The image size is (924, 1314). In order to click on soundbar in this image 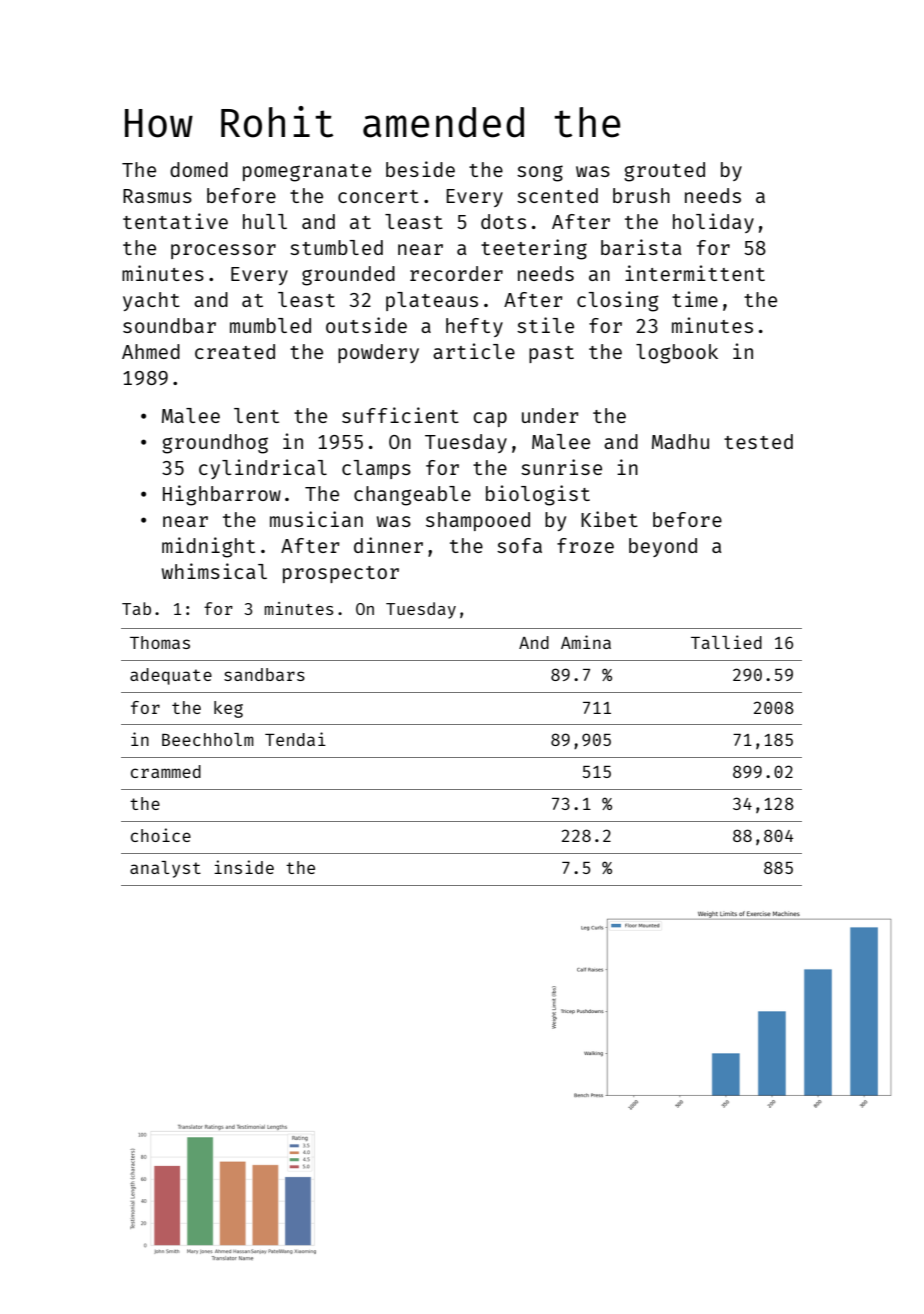, I will do `click(169, 325)`.
